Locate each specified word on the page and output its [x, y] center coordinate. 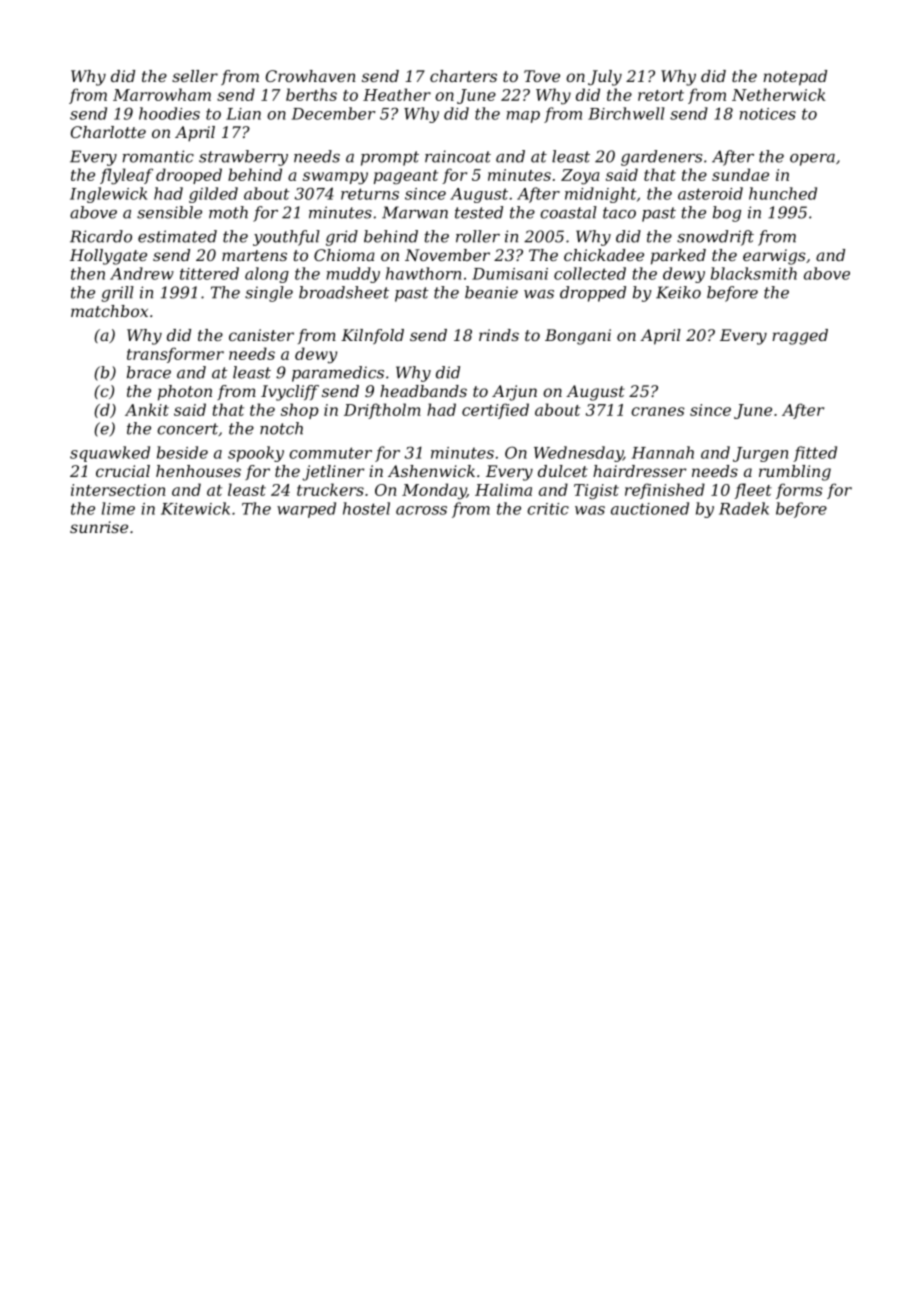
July [605, 78]
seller [195, 76]
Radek [744, 508]
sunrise [99, 527]
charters [463, 76]
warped [306, 510]
